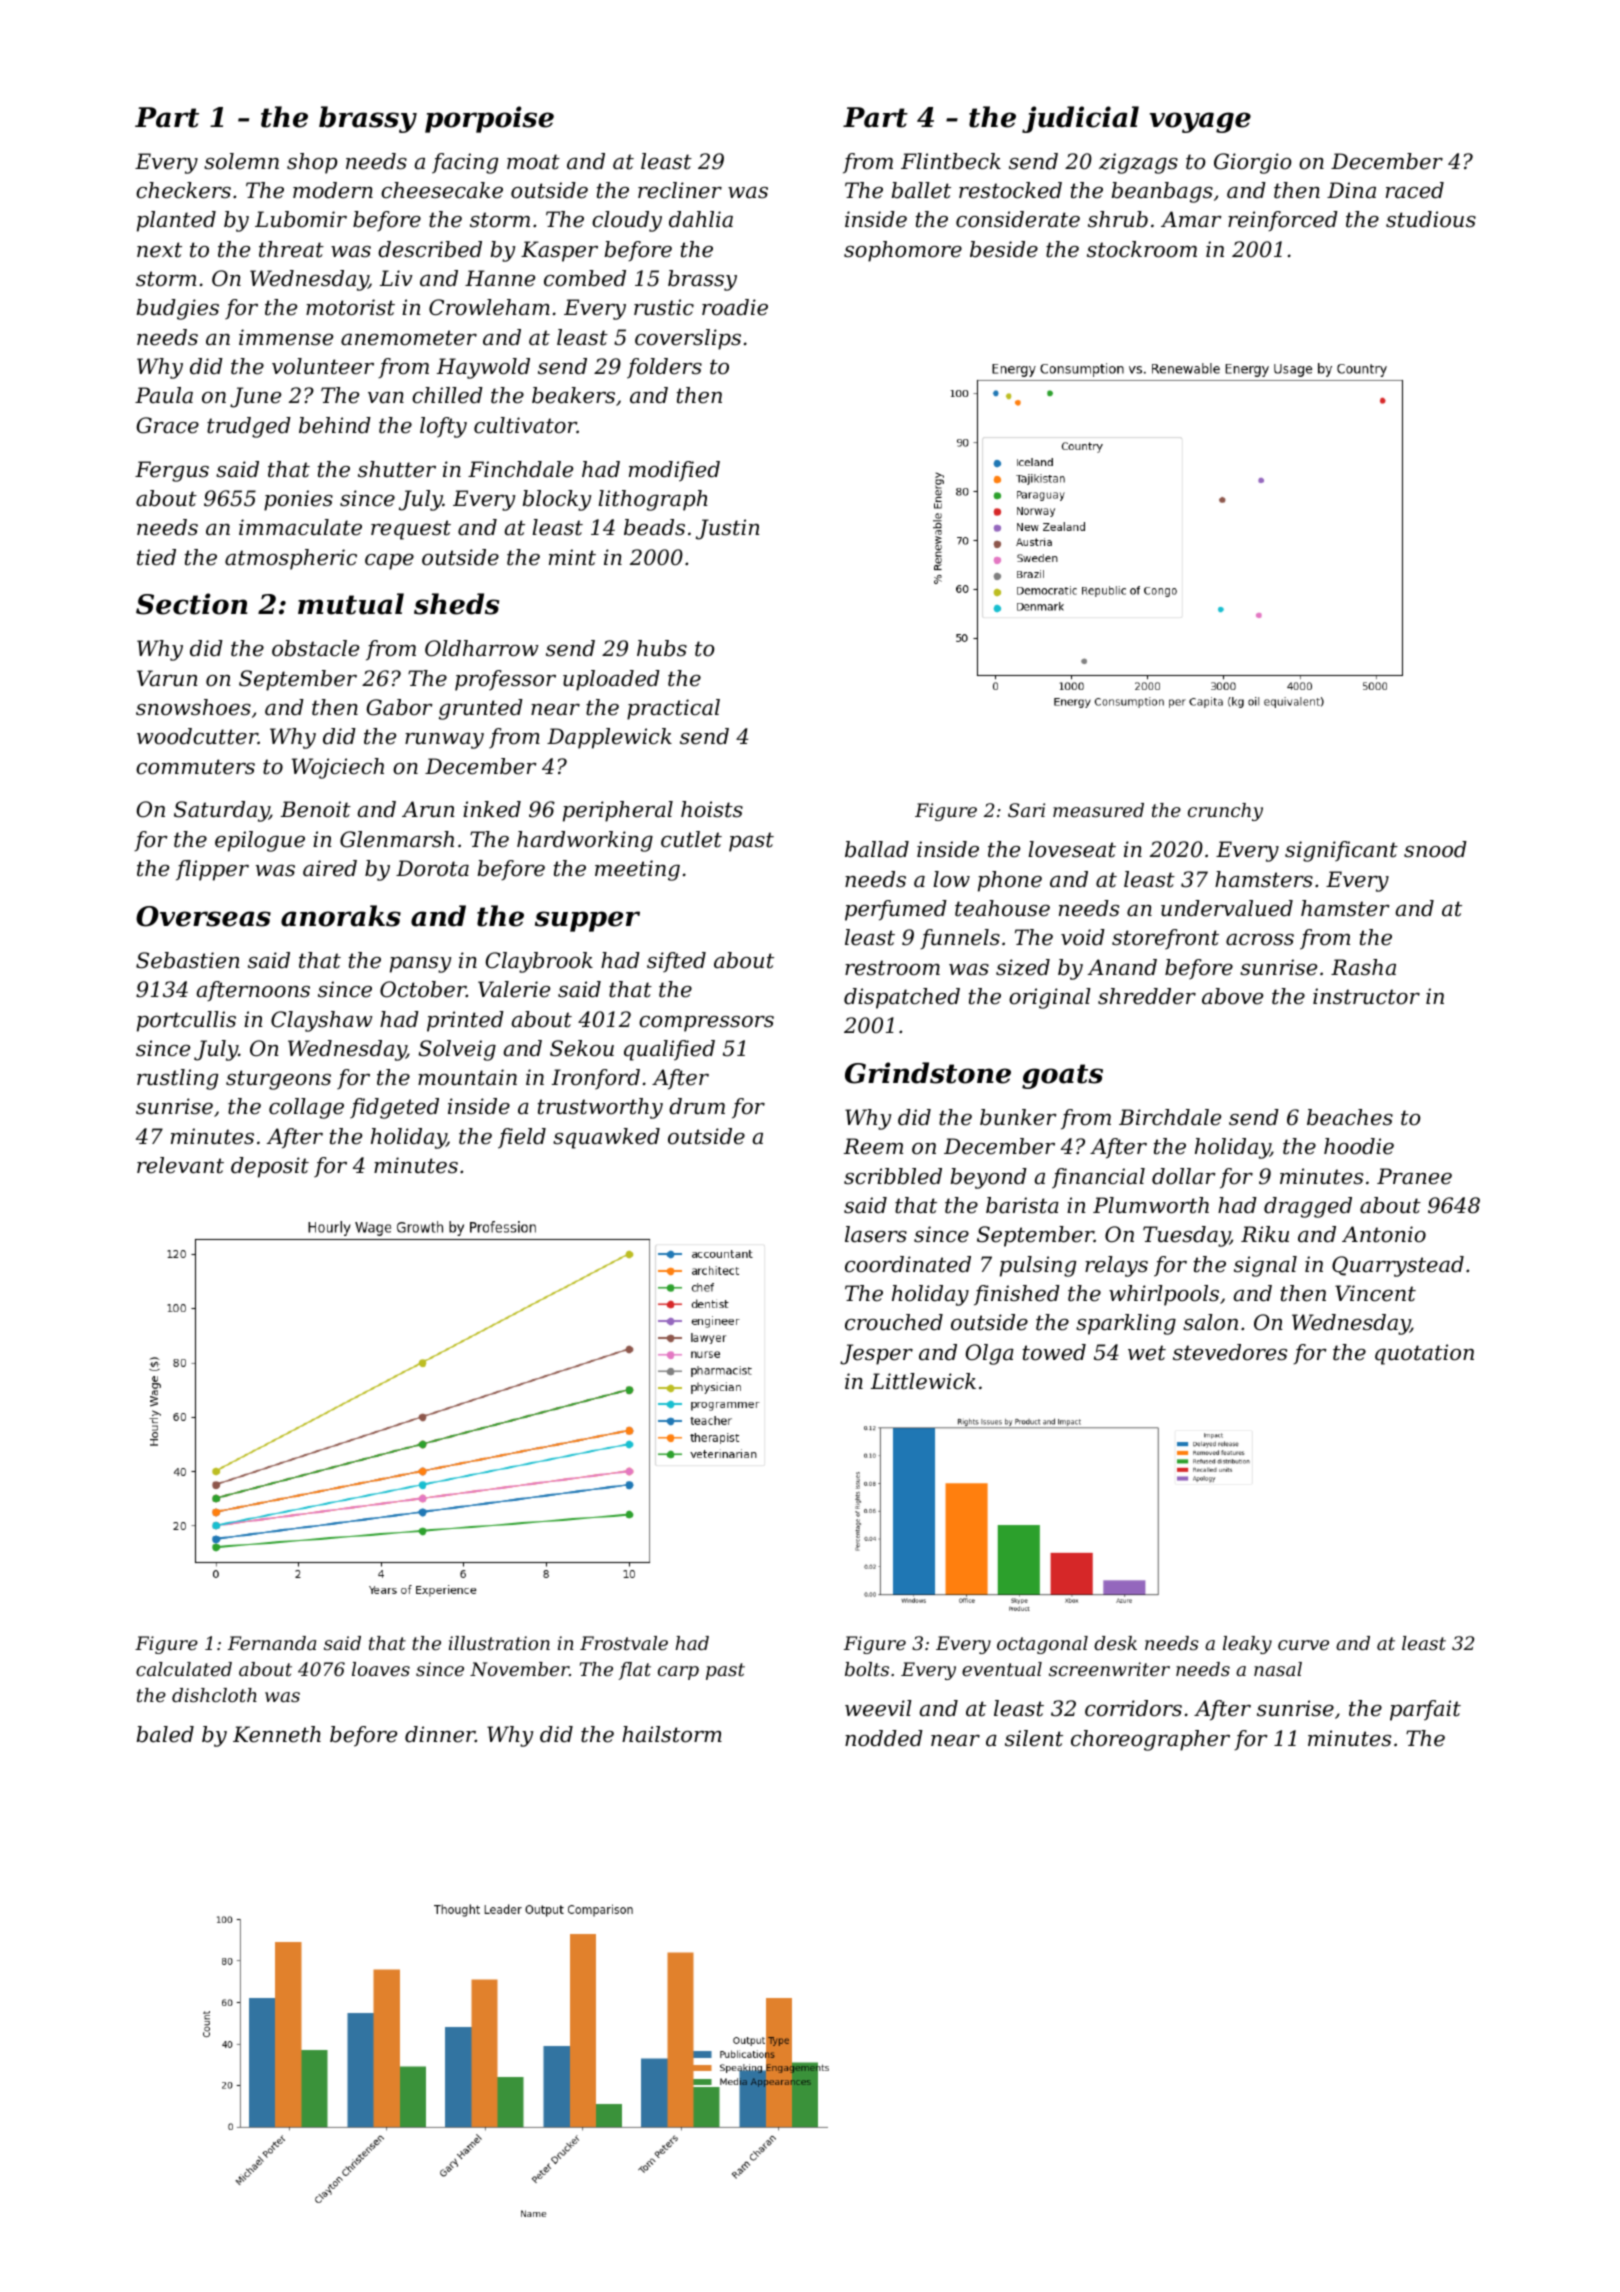 Image resolution: width=1620 pixels, height=2292 pixels. Describe the element at coordinates (894, 1322) in the screenshot. I see `crouched` at that location.
